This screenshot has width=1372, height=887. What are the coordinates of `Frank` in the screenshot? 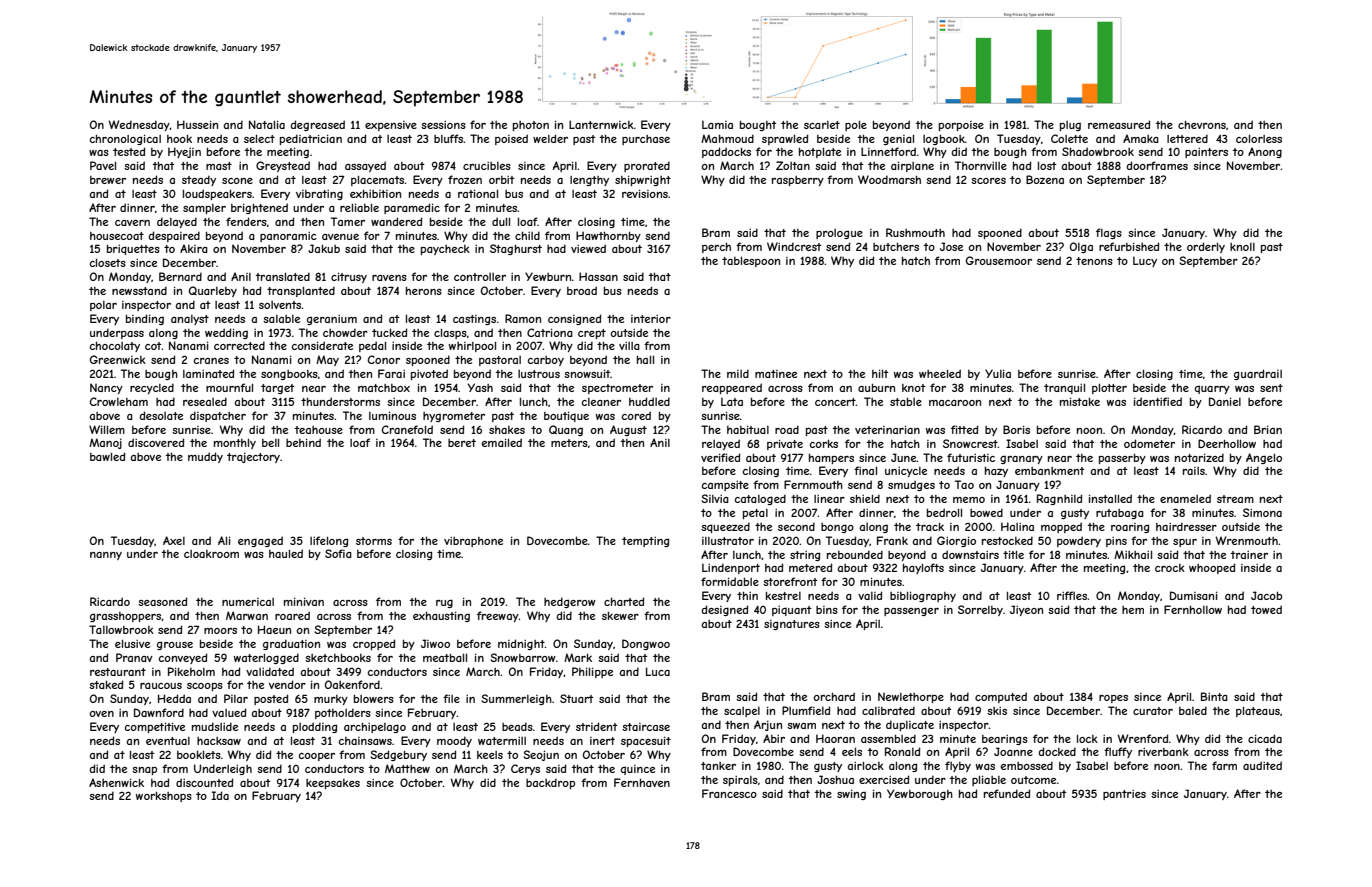 It's located at (892, 540).
